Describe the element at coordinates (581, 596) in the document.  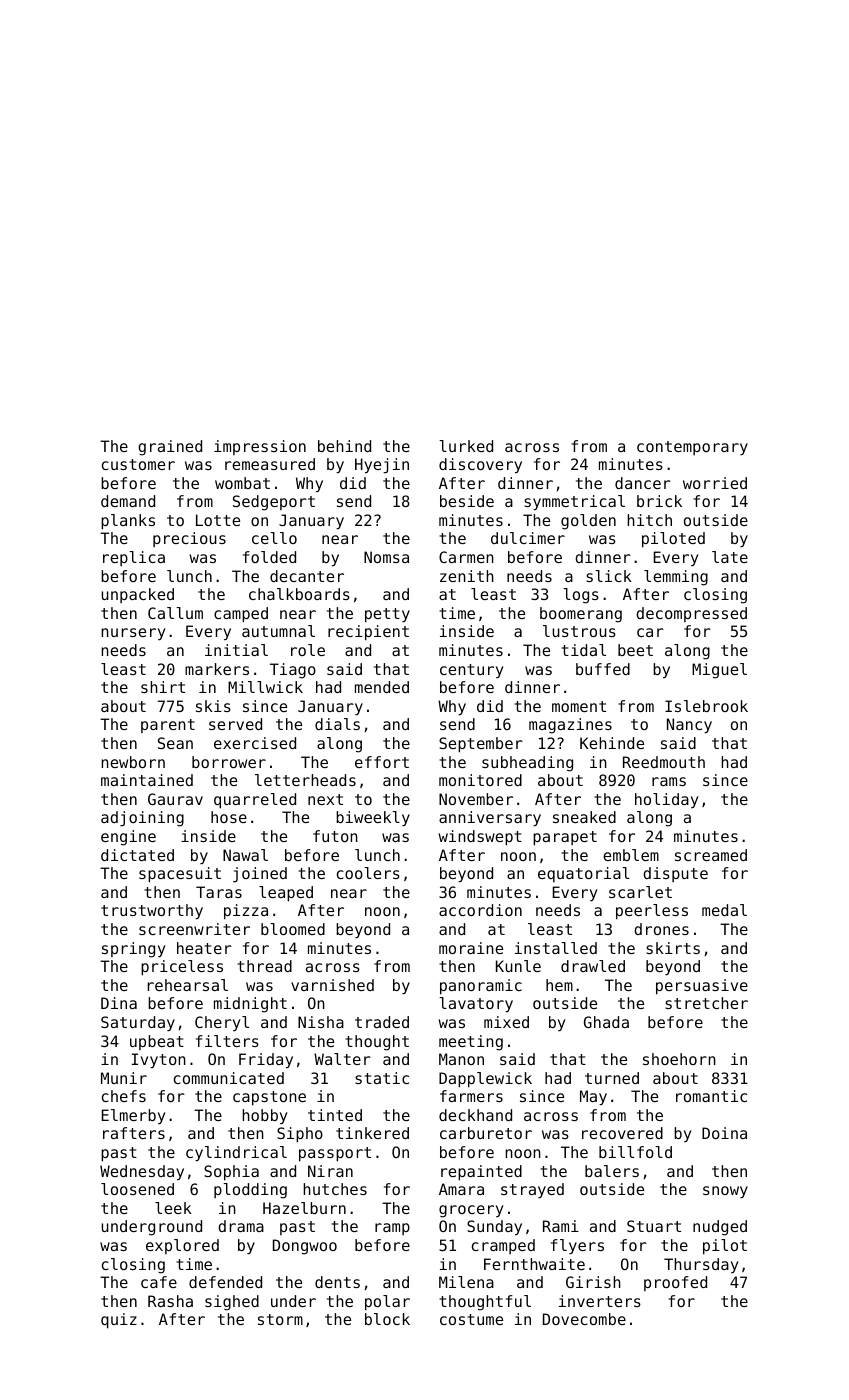
I see `logs` at that location.
